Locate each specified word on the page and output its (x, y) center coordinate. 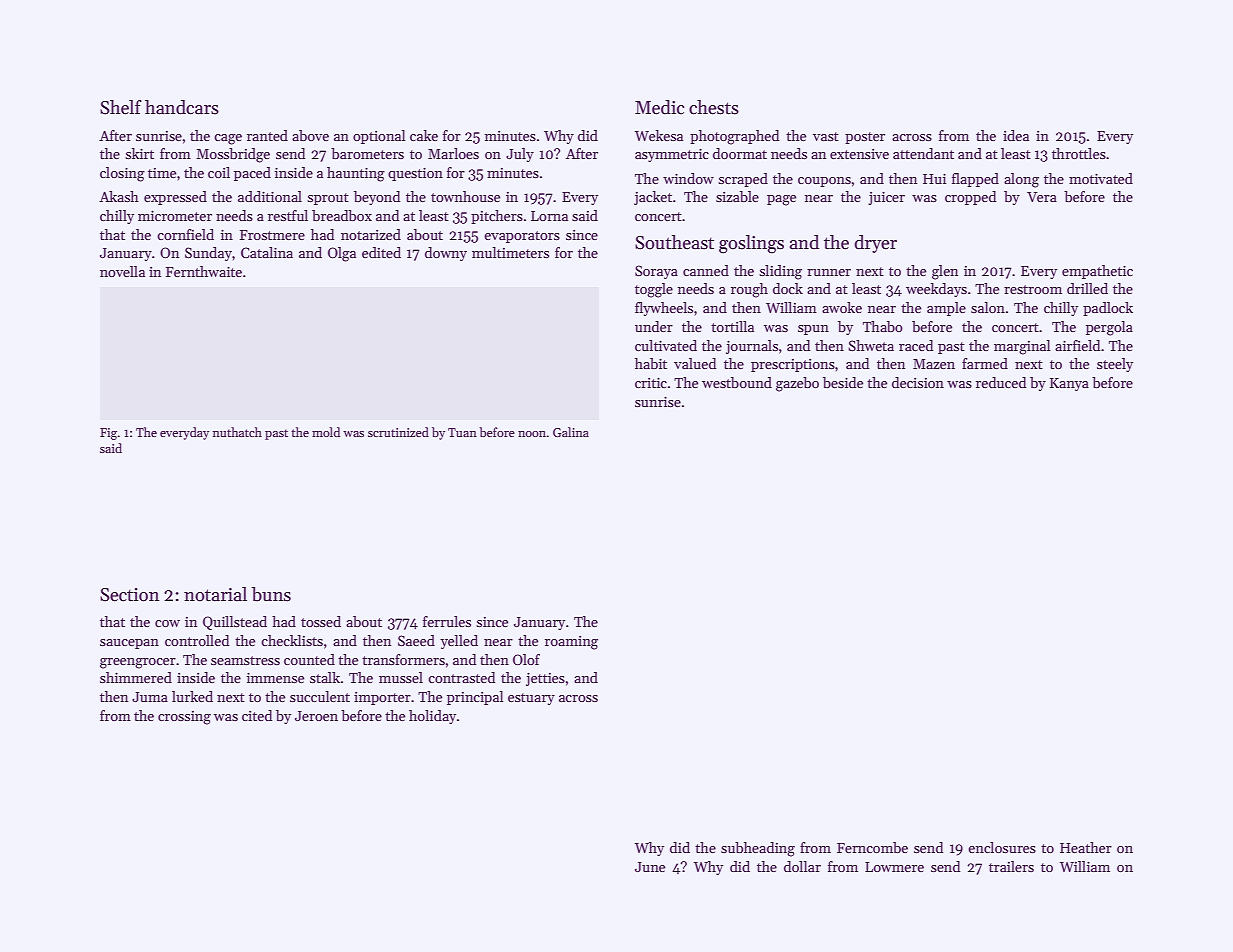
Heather (1086, 847)
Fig (108, 434)
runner (829, 272)
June (650, 867)
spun (813, 330)
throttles (1079, 153)
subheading (758, 849)
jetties (545, 679)
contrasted (461, 677)
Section (129, 595)
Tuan (462, 432)
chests (714, 107)
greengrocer (138, 663)
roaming (571, 643)
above (310, 135)
